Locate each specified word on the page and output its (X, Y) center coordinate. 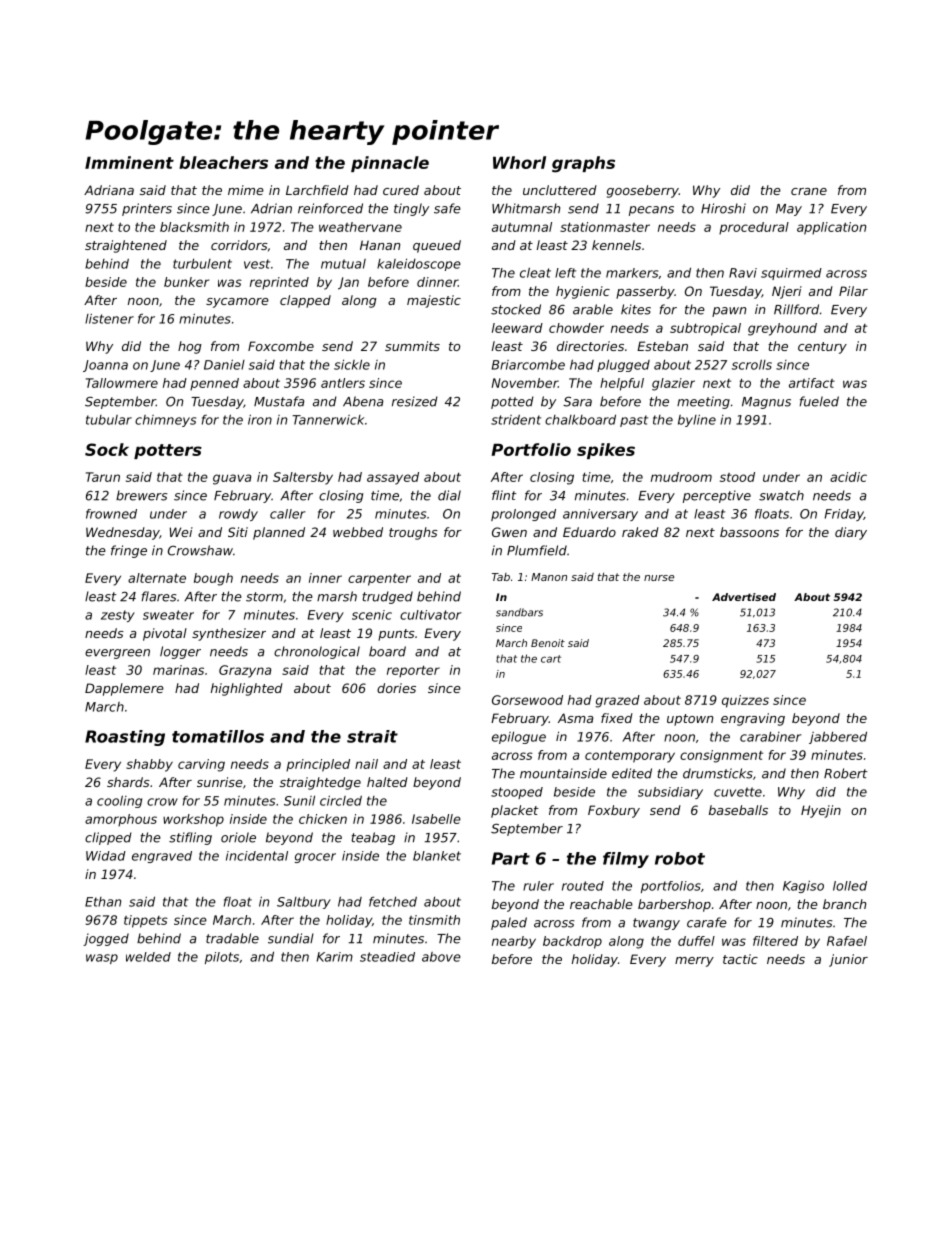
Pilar (853, 291)
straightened (126, 246)
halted (387, 782)
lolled (850, 886)
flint (504, 495)
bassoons (749, 532)
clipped (108, 838)
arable (593, 309)
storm (264, 597)
